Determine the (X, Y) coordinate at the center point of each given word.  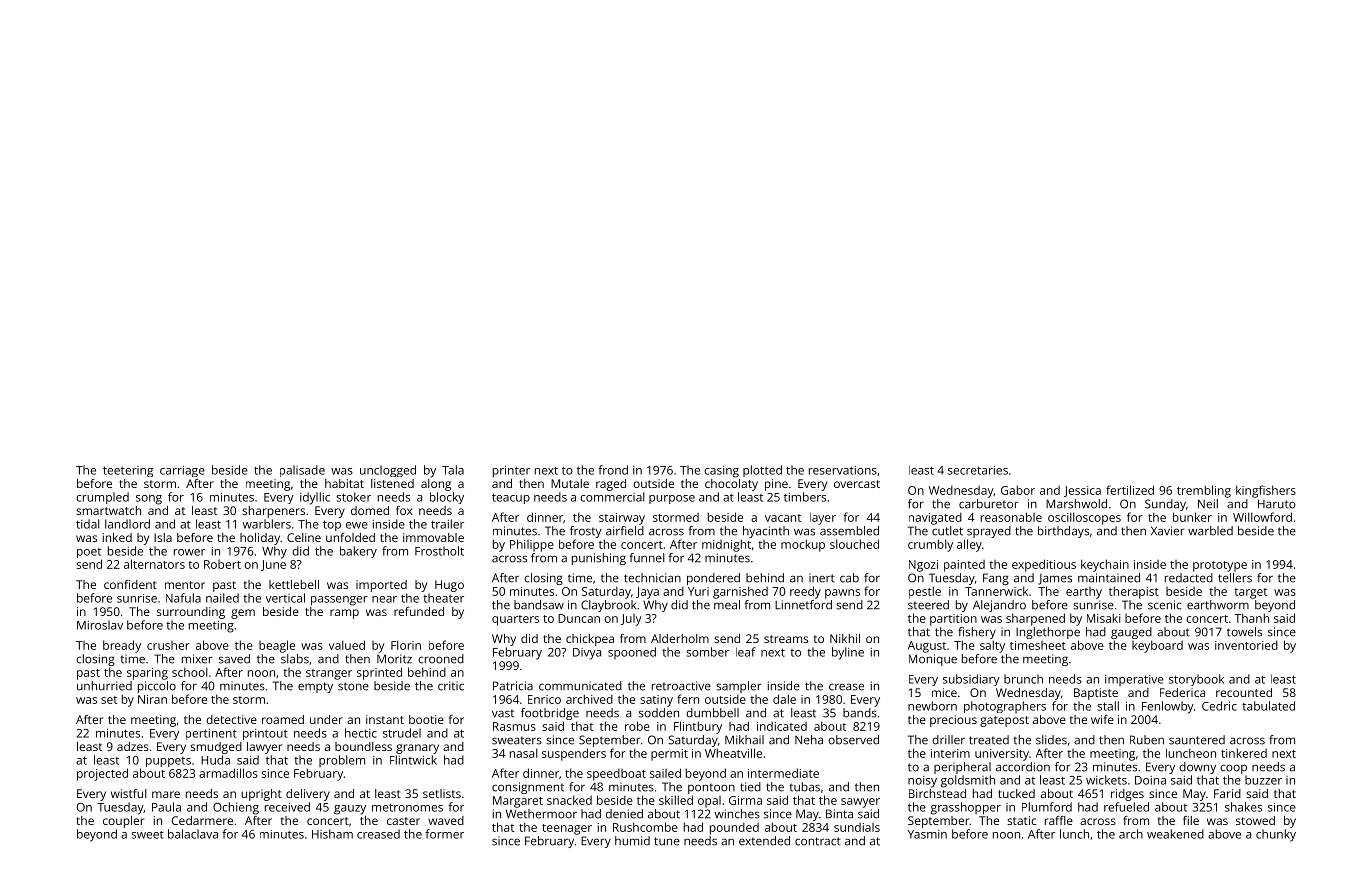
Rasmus (514, 726)
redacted (1189, 578)
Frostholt (439, 551)
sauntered (1197, 740)
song (149, 500)
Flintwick (413, 760)
